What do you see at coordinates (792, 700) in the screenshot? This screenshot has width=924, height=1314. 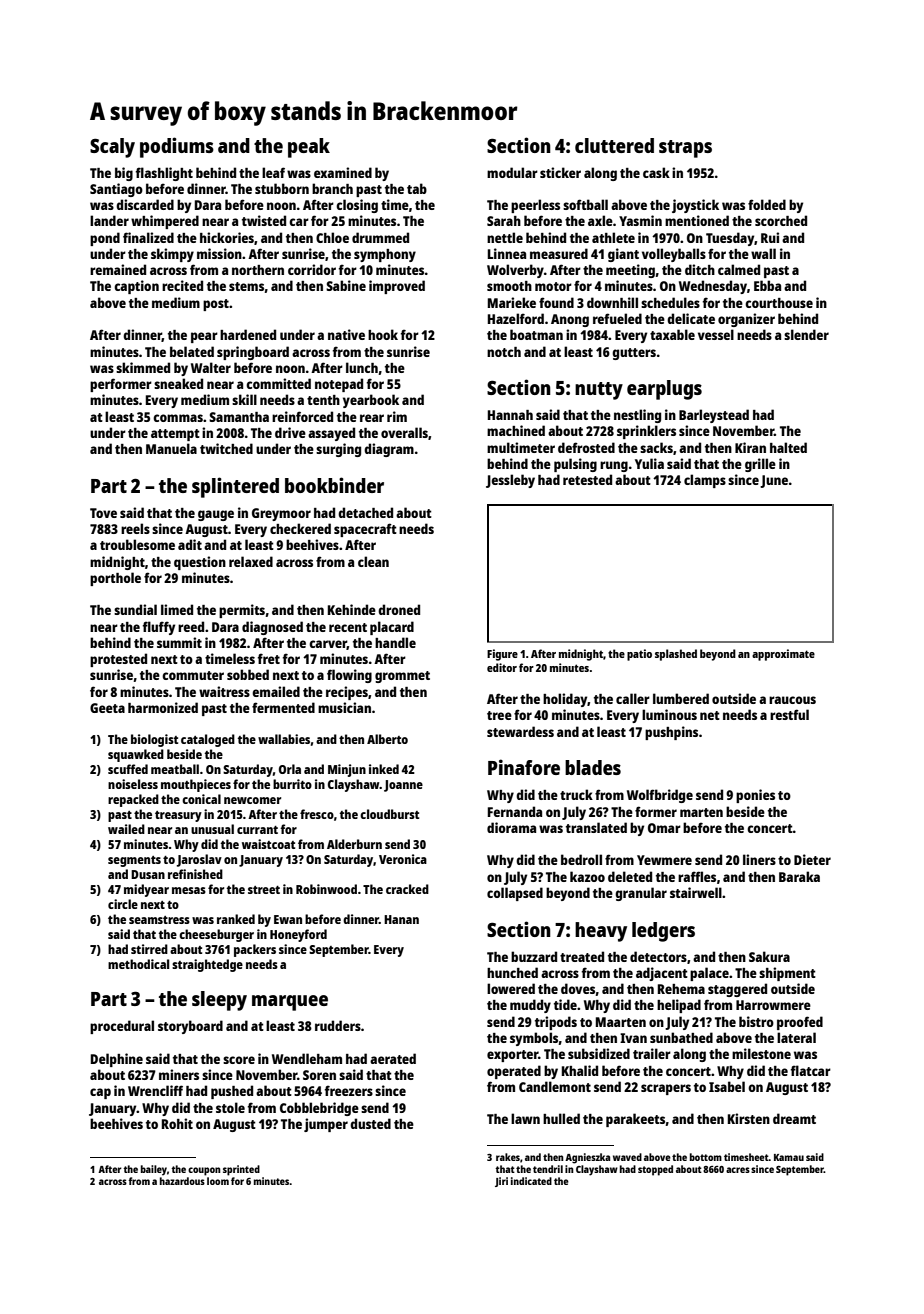 I see `raucous` at bounding box center [792, 700].
